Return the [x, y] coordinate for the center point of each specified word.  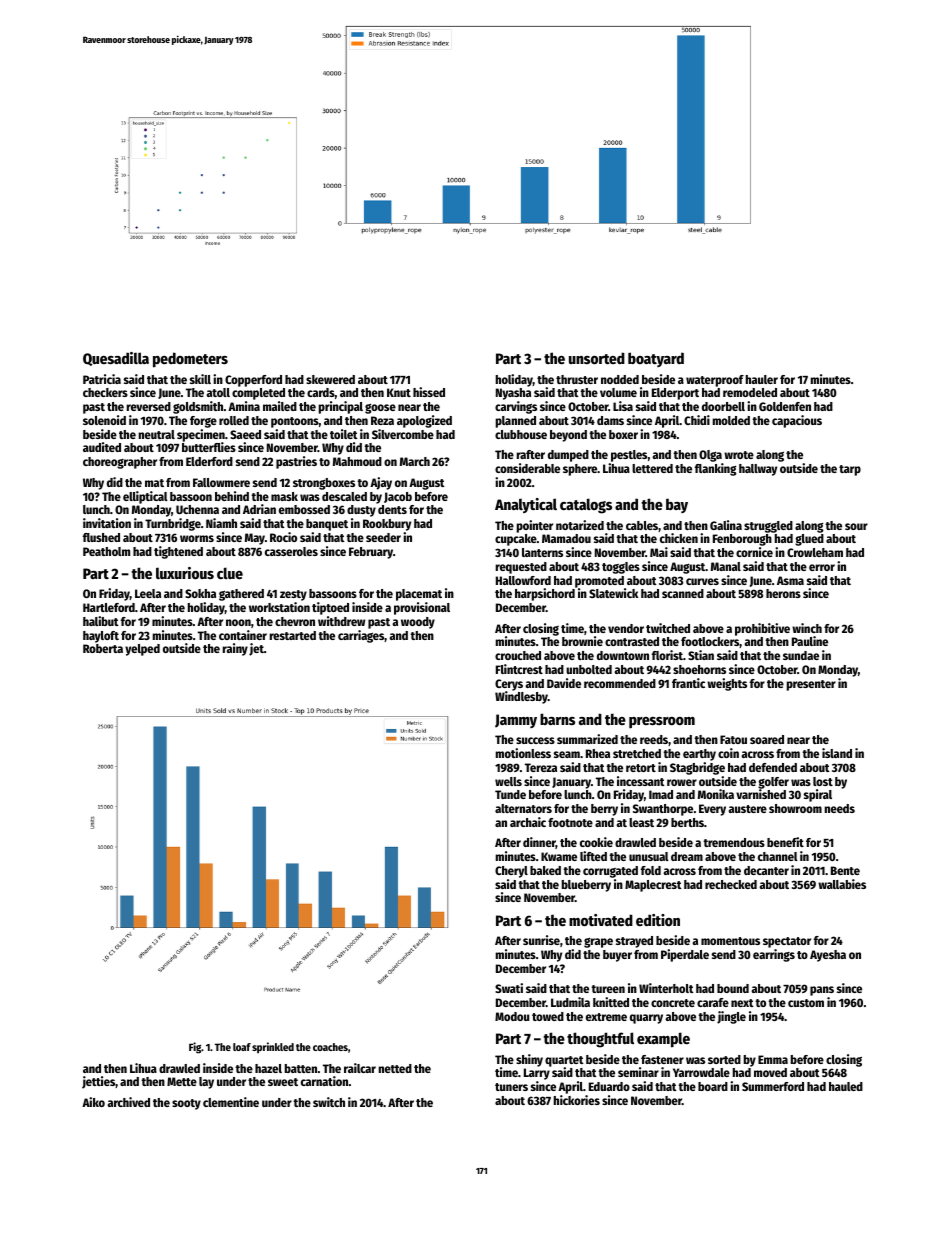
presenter [811, 685]
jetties [98, 1082]
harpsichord [545, 594]
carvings [516, 407]
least [641, 822]
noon [238, 622]
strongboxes [324, 484]
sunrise [541, 940]
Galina [726, 525]
